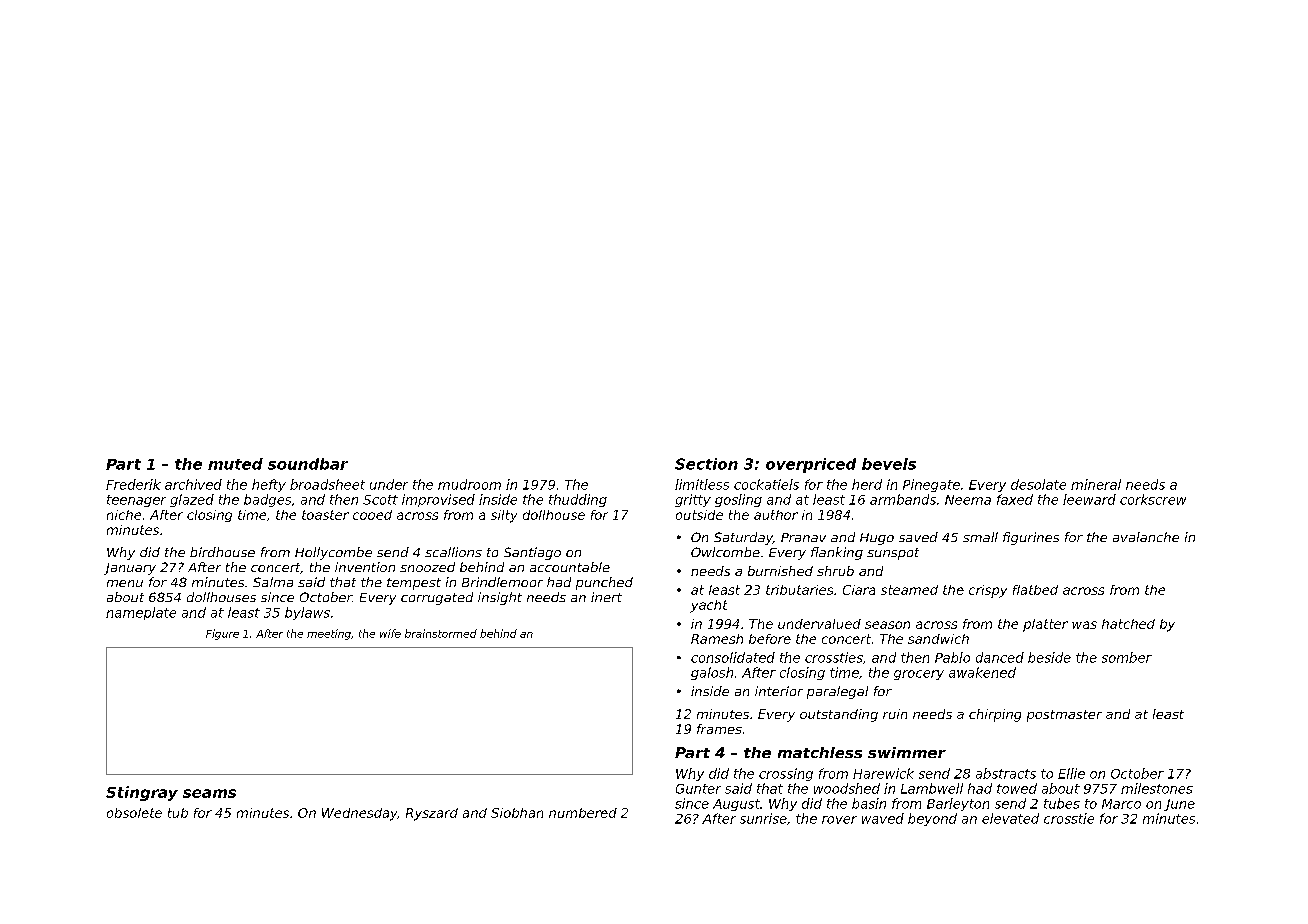 The image size is (1308, 924). Describe the element at coordinates (125, 583) in the page. I see `menu` at that location.
